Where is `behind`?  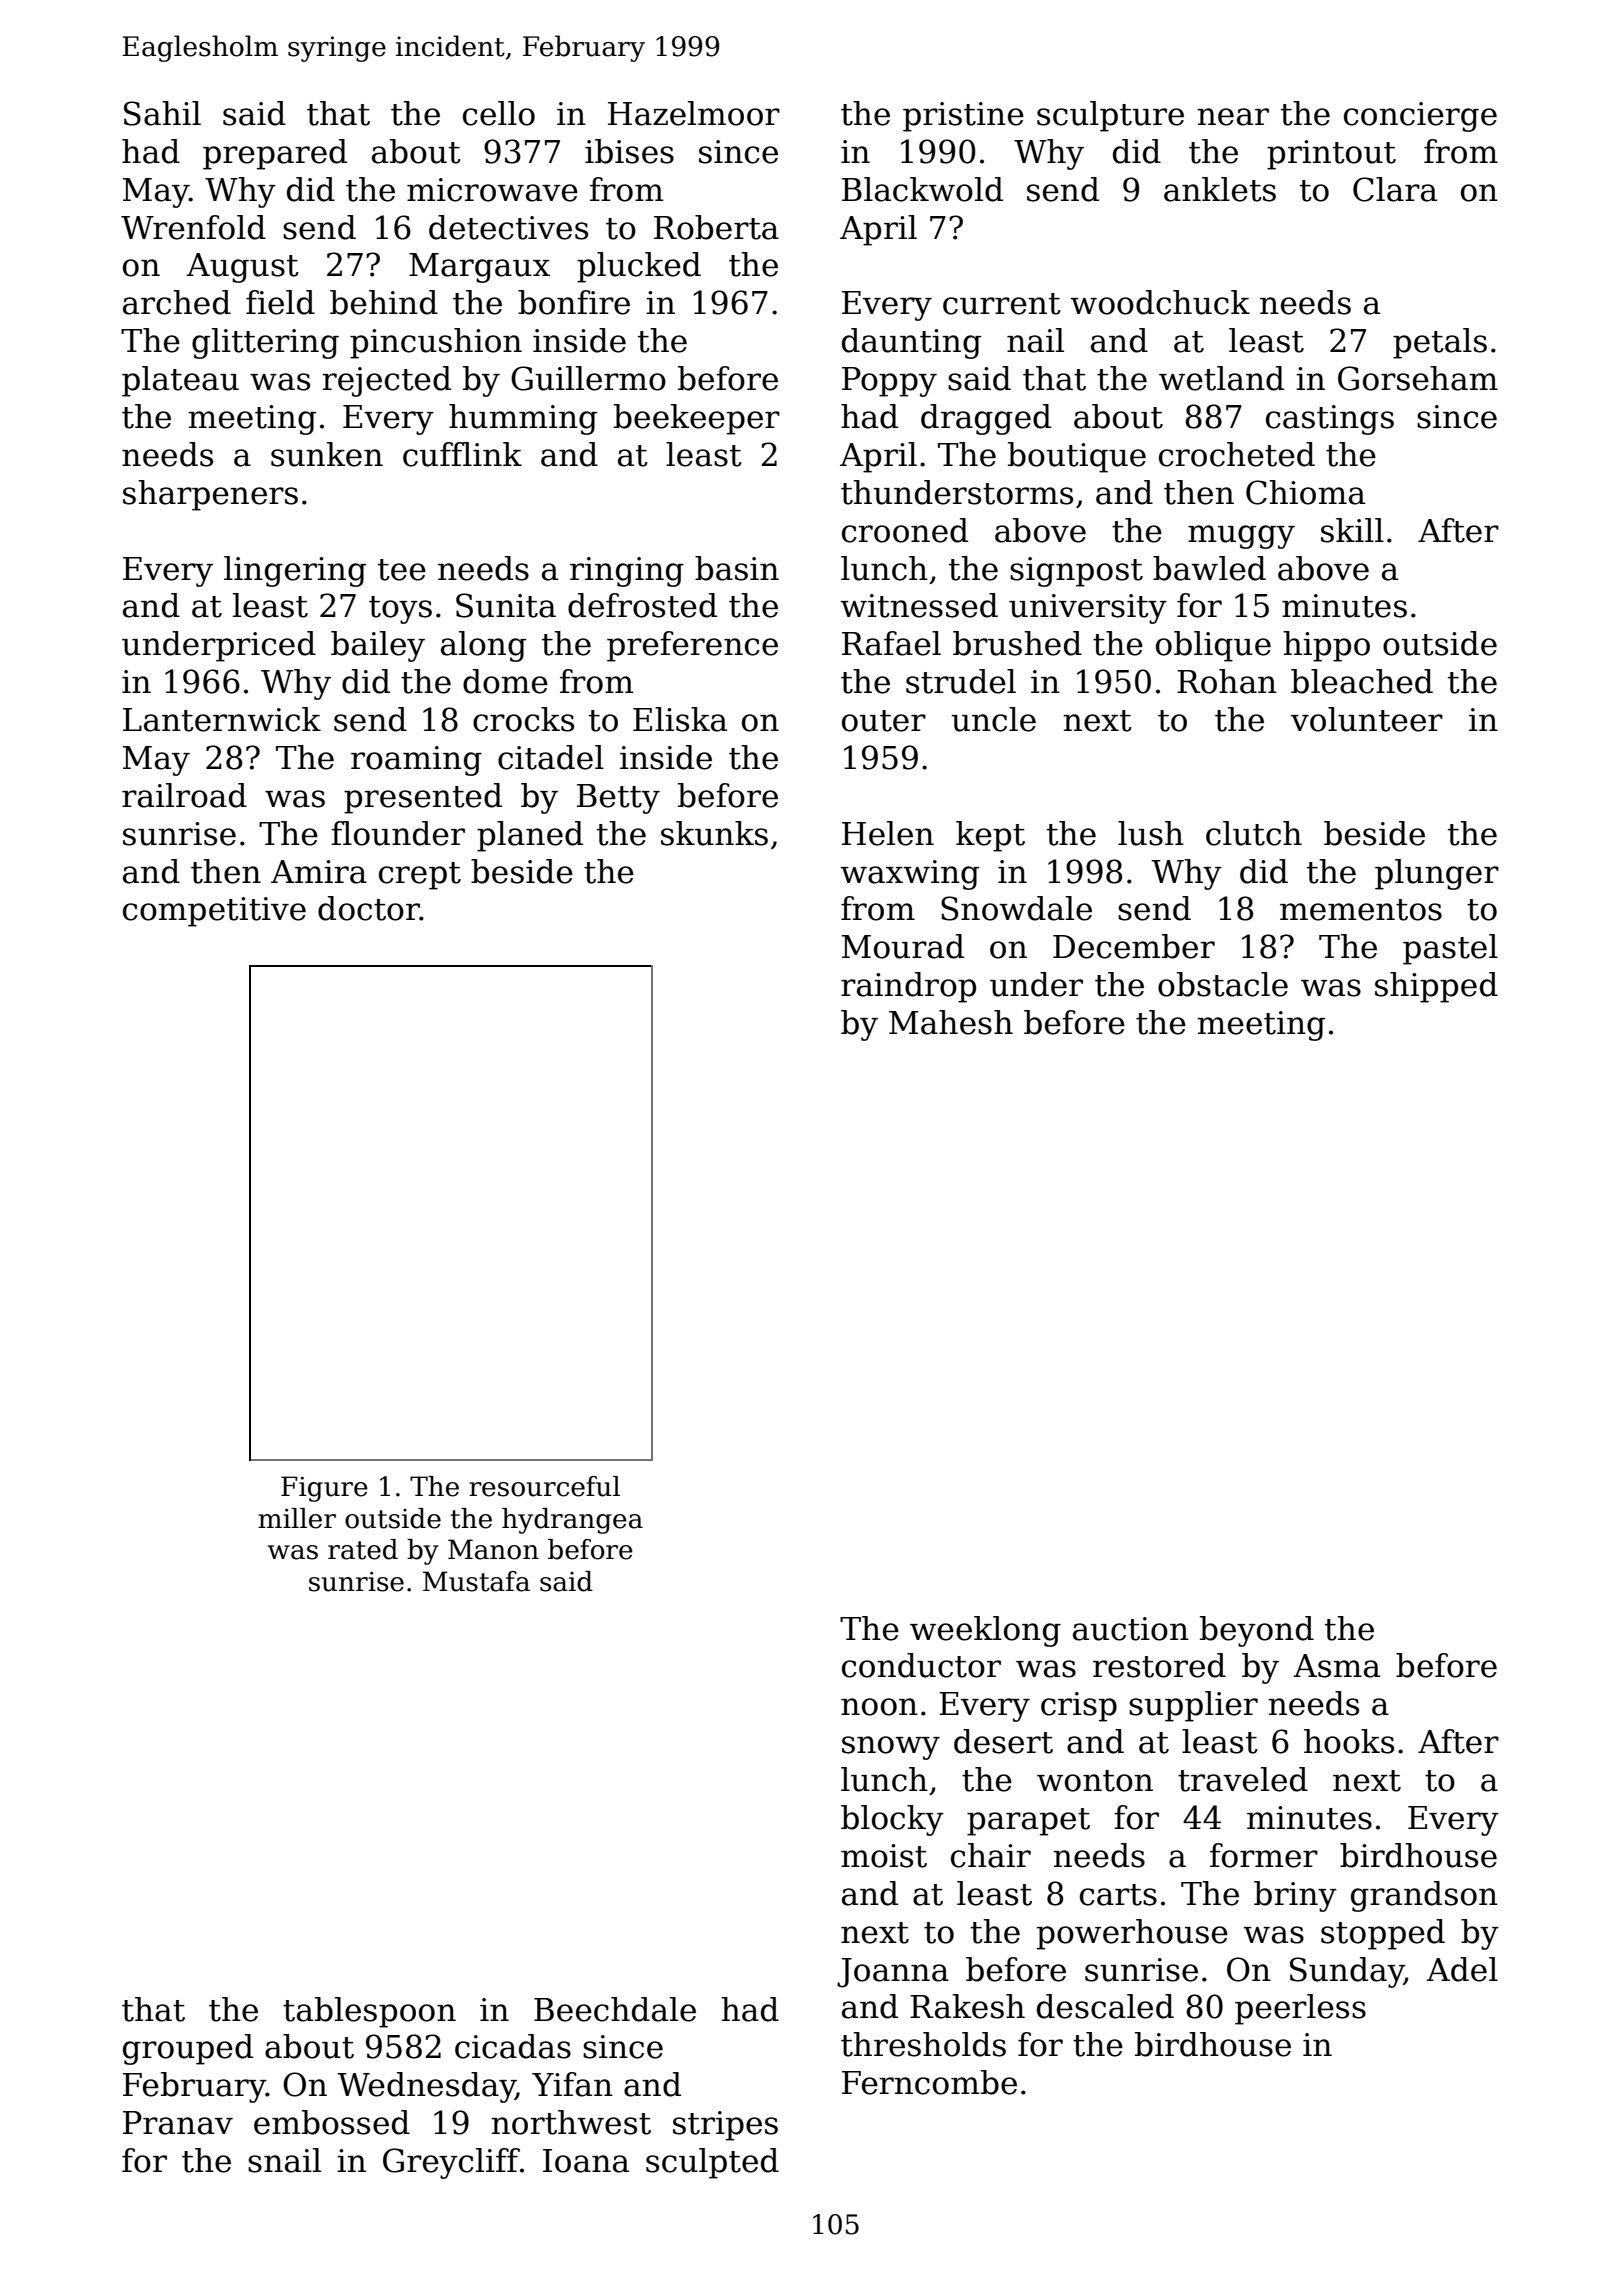 behind is located at coordinates (384, 302).
